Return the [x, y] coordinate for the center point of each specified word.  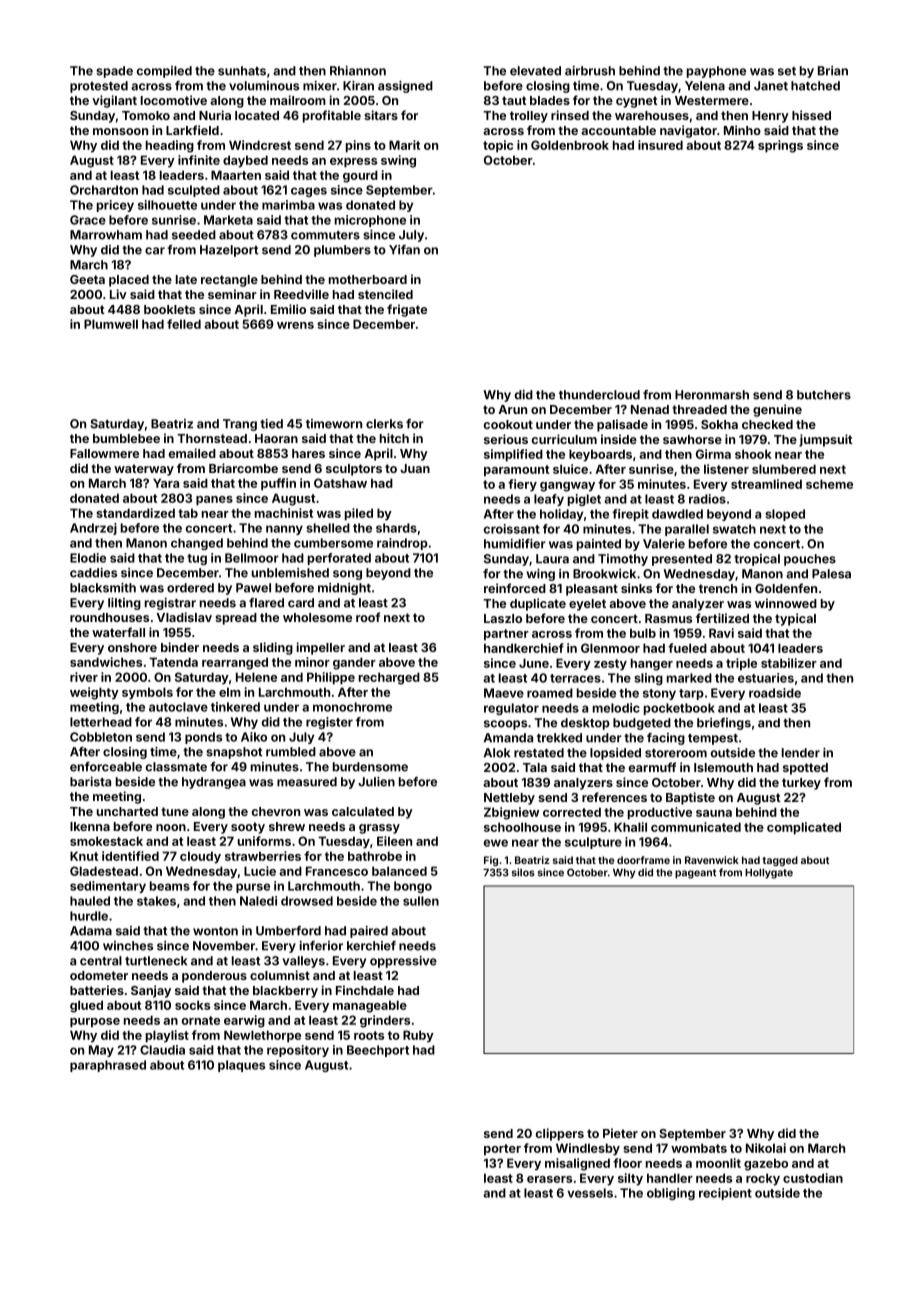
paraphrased [108, 1066]
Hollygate [769, 873]
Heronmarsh [712, 395]
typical [795, 619]
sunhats [242, 71]
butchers [824, 395]
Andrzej [93, 529]
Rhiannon [358, 71]
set [787, 71]
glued [86, 1006]
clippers [560, 1134]
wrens [295, 325]
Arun [512, 409]
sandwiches [106, 662]
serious [506, 439]
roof [368, 617]
